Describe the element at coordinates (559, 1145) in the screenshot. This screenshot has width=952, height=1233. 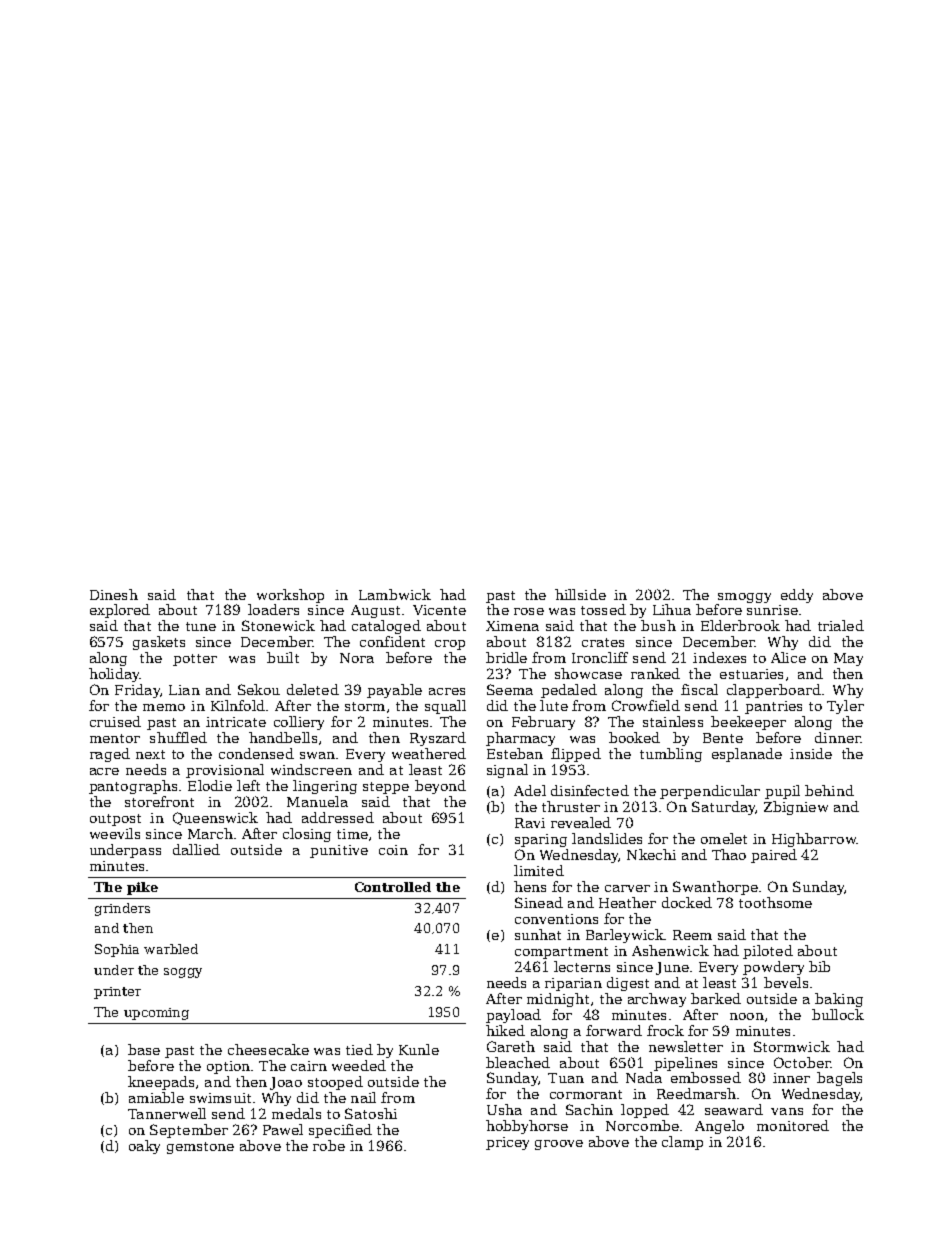
I see `groove` at that location.
